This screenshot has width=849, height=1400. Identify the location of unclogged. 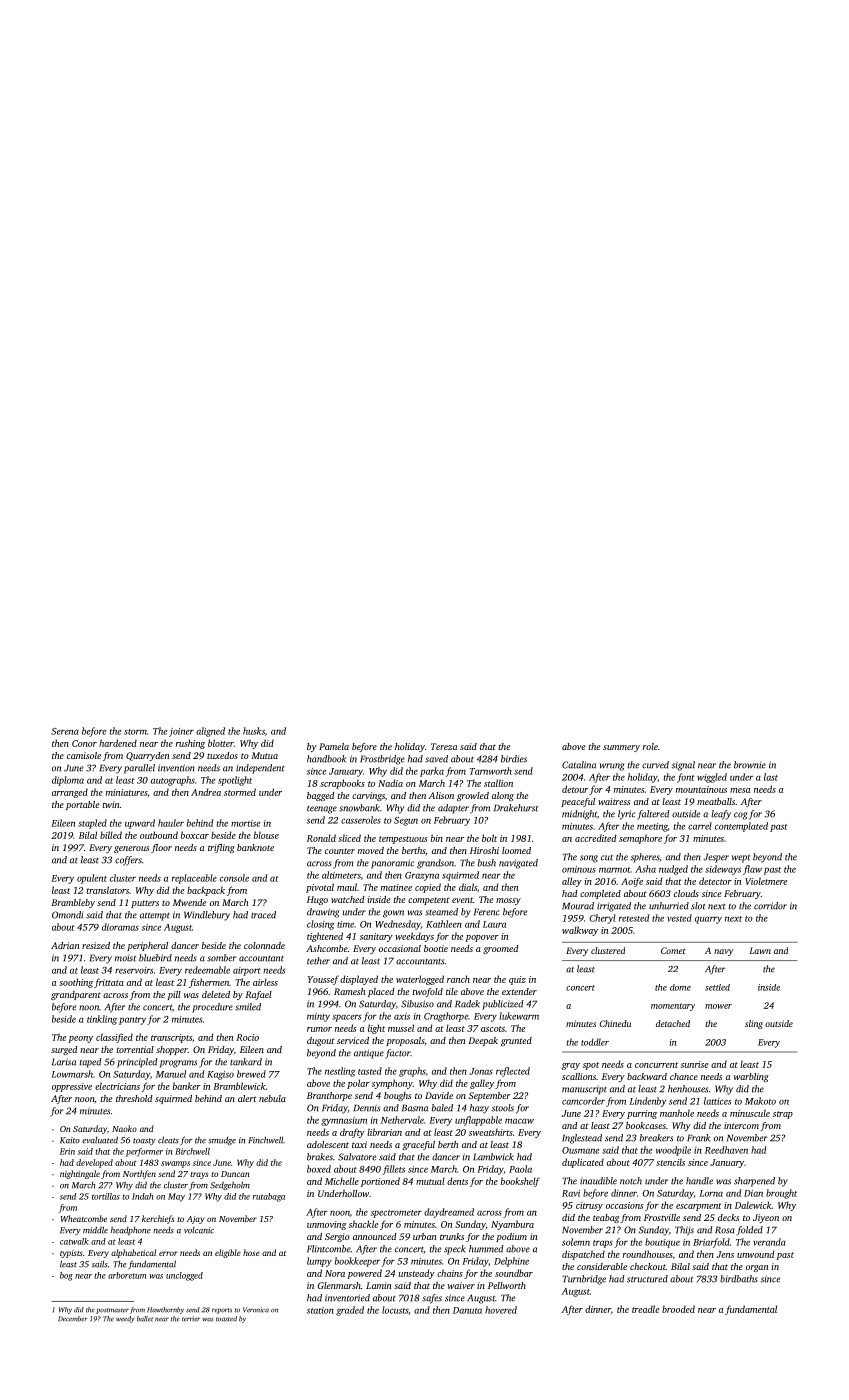
(184, 1276).
